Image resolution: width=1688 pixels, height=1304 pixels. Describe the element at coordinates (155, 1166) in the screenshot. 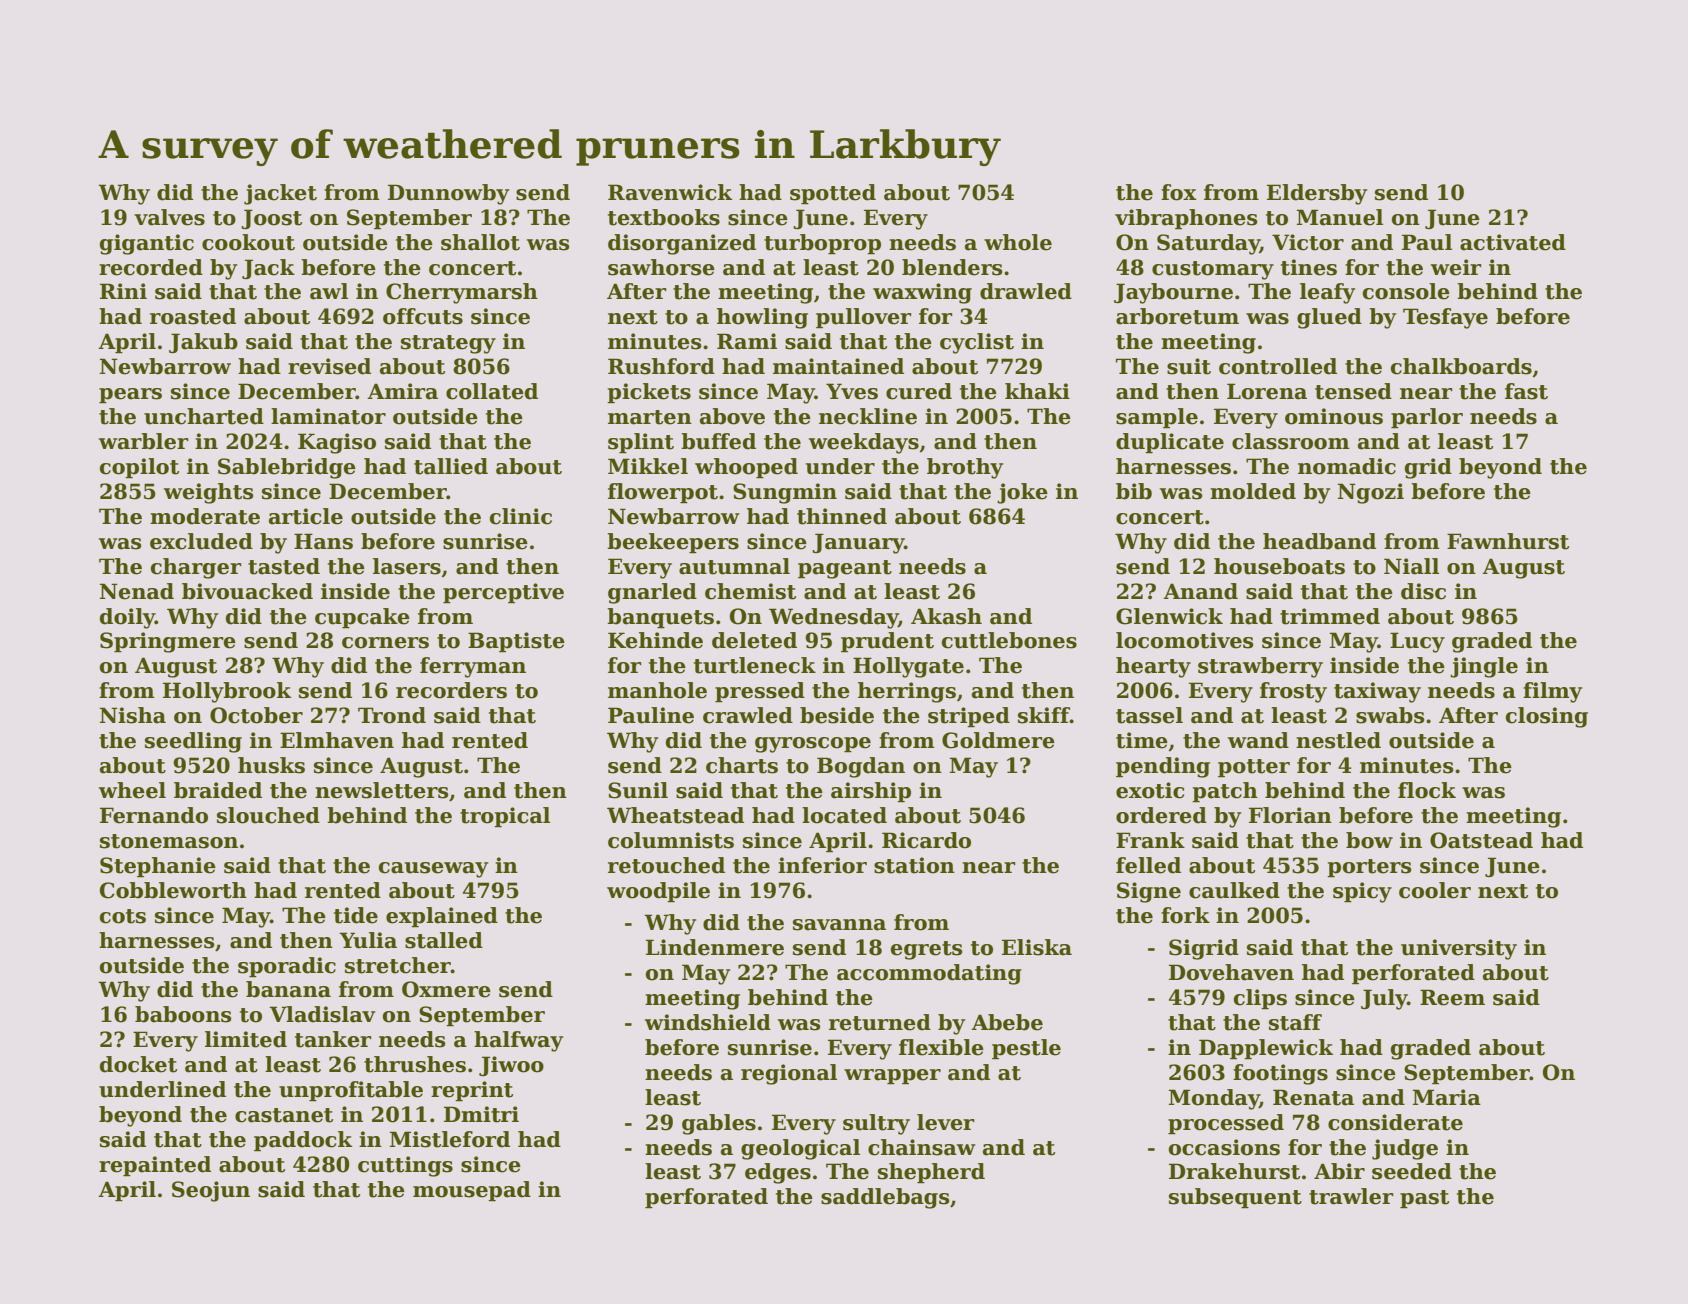

I see `repainted` at that location.
